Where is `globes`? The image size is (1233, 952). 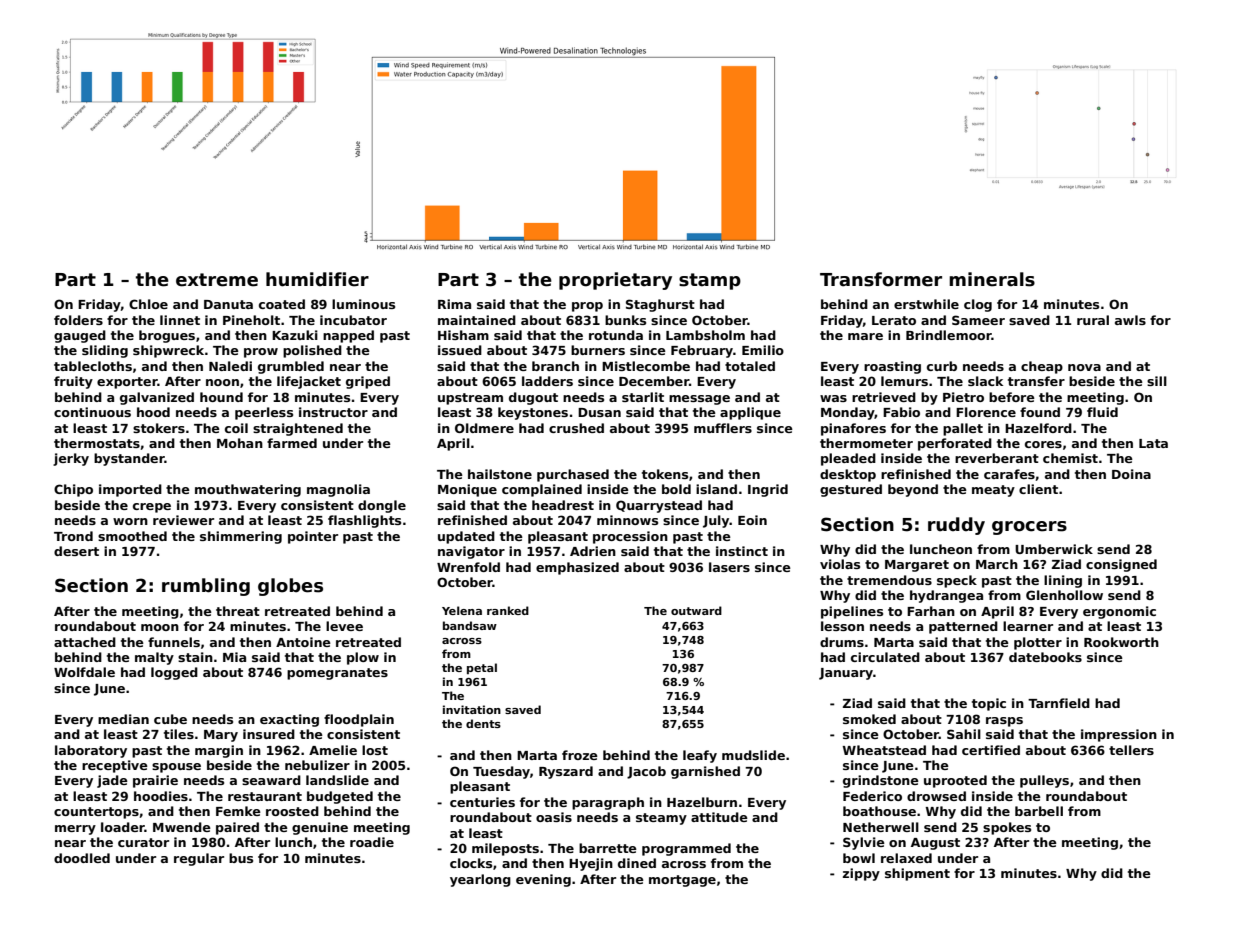 globes is located at coordinates (290, 587).
